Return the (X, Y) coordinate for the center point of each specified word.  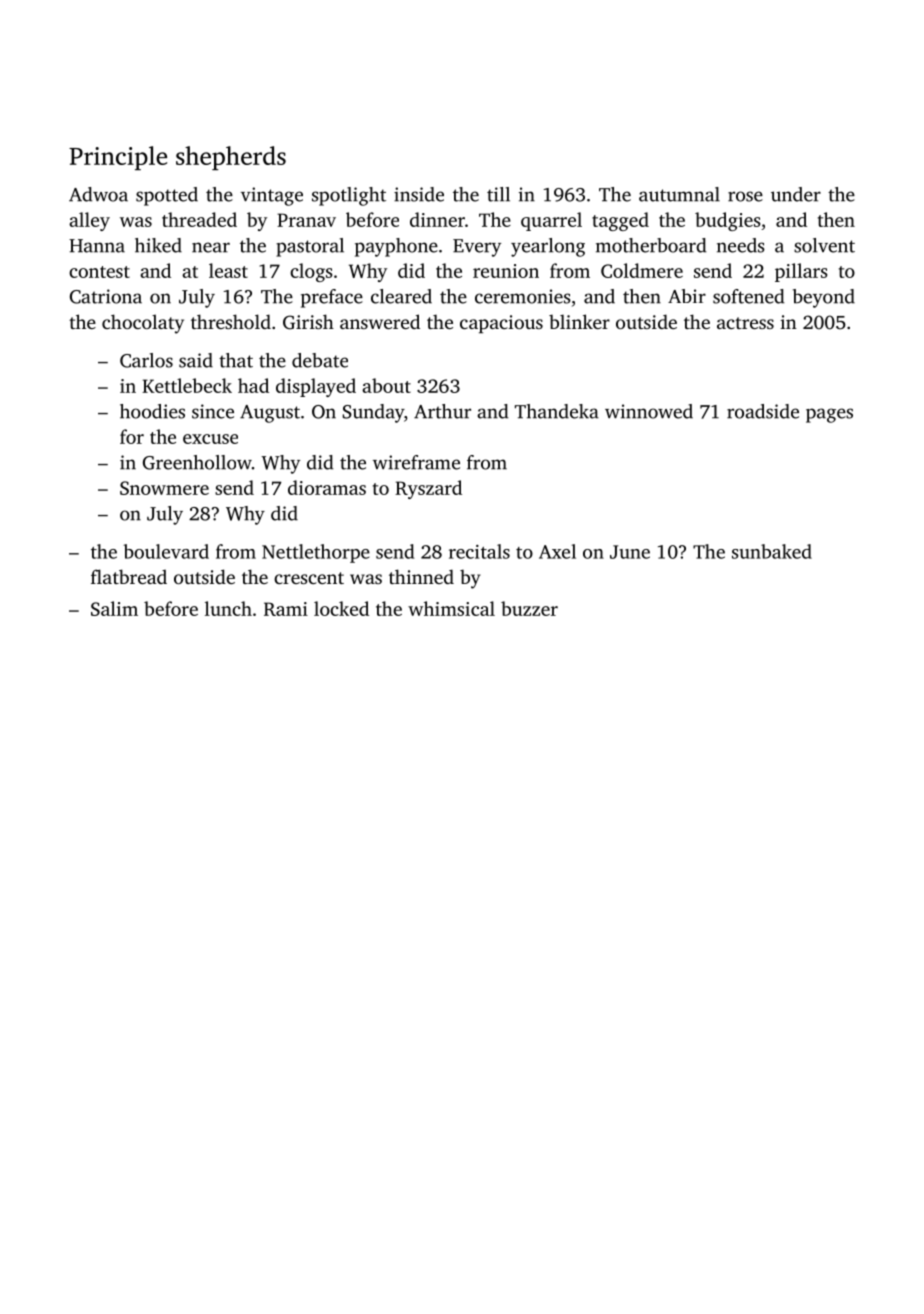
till (498, 194)
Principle (118, 158)
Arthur (442, 411)
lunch (228, 608)
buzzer (529, 608)
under (796, 194)
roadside (763, 411)
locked (341, 608)
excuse (210, 439)
